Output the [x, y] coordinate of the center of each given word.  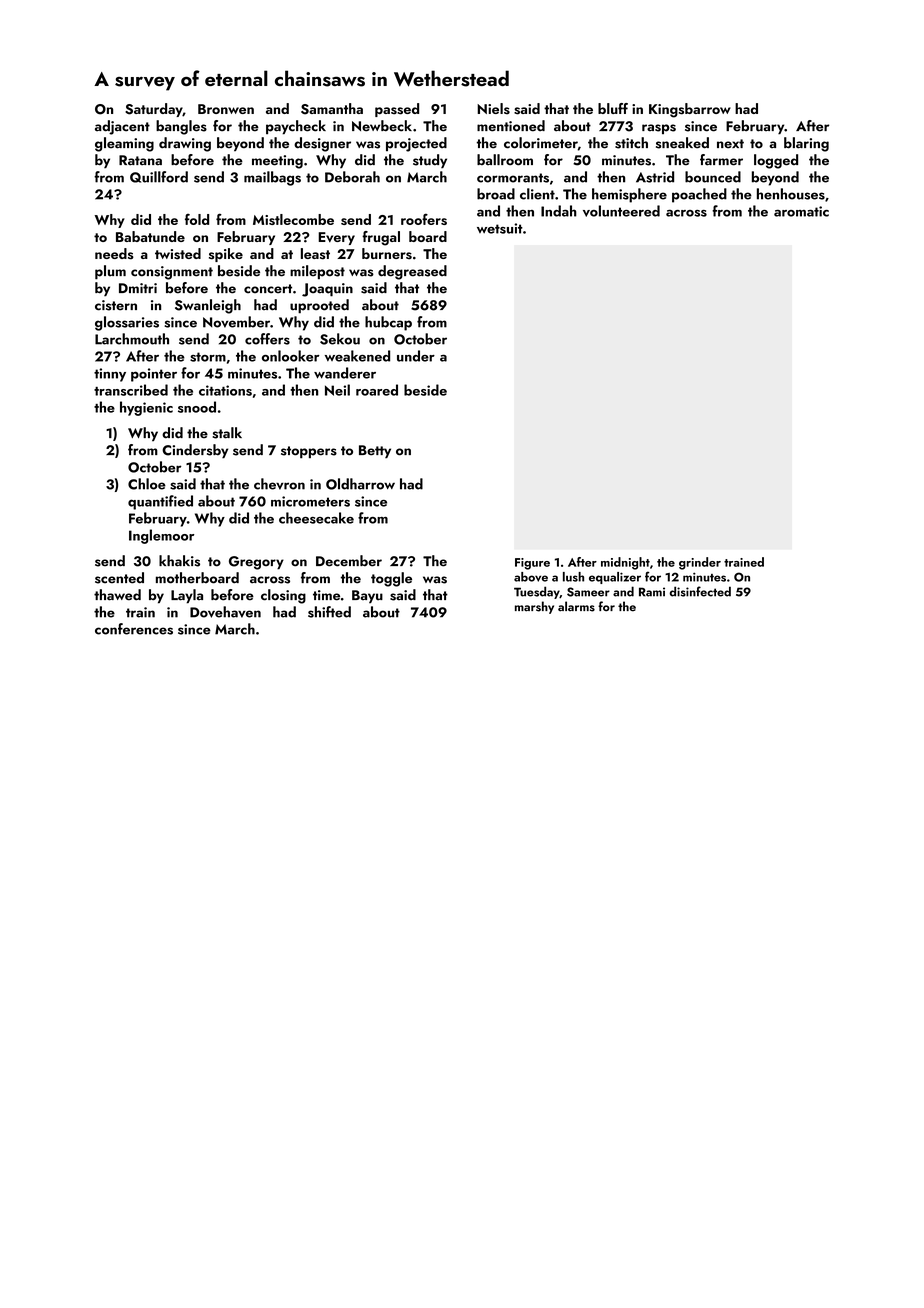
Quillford [159, 177]
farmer [721, 160]
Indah [559, 211]
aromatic [801, 211]
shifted [329, 612]
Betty [375, 451]
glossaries [127, 323]
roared [377, 390]
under [416, 356]
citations [225, 390]
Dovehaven [225, 612]
